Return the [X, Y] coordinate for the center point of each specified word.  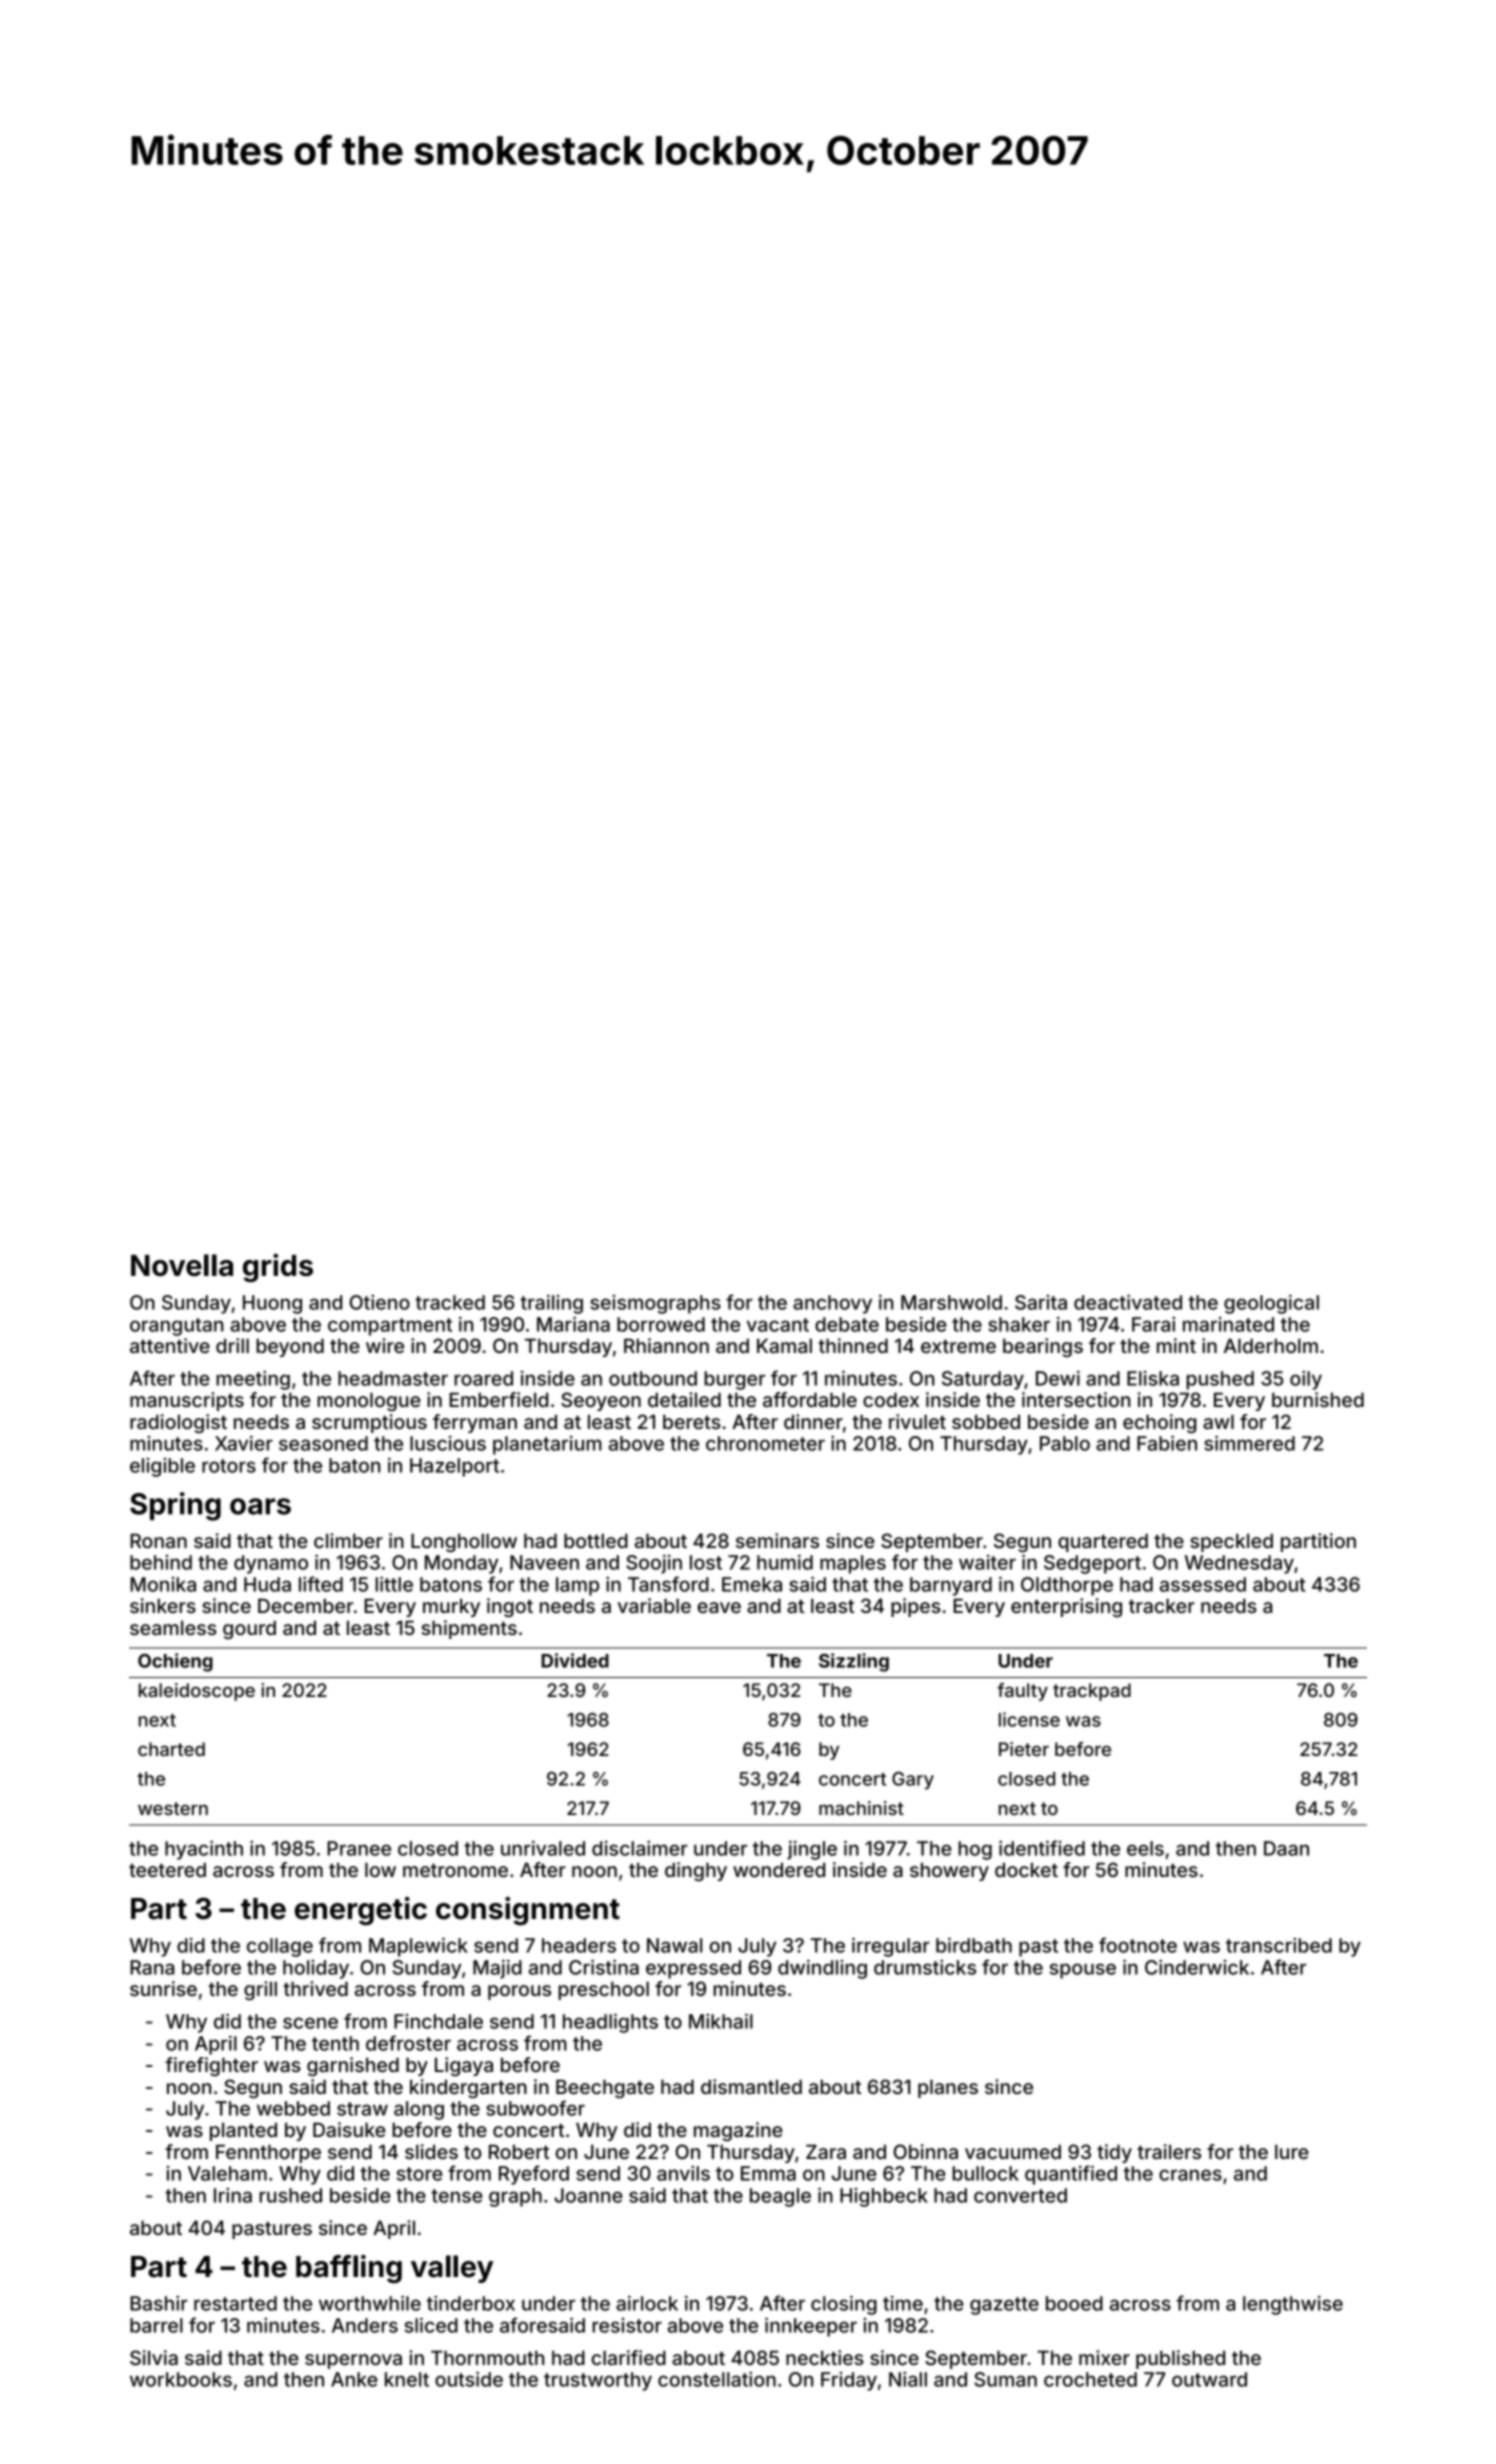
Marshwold [951, 1302]
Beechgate [605, 2089]
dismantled [751, 2086]
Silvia [154, 2357]
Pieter [1024, 1749]
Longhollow [464, 1543]
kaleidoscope [197, 1692]
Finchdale [438, 2021]
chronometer [765, 1443]
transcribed [1279, 1945]
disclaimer [640, 1848]
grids [278, 1267]
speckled [1231, 1543]
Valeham [227, 2173]
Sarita [1041, 1302]
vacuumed [1013, 2152]
